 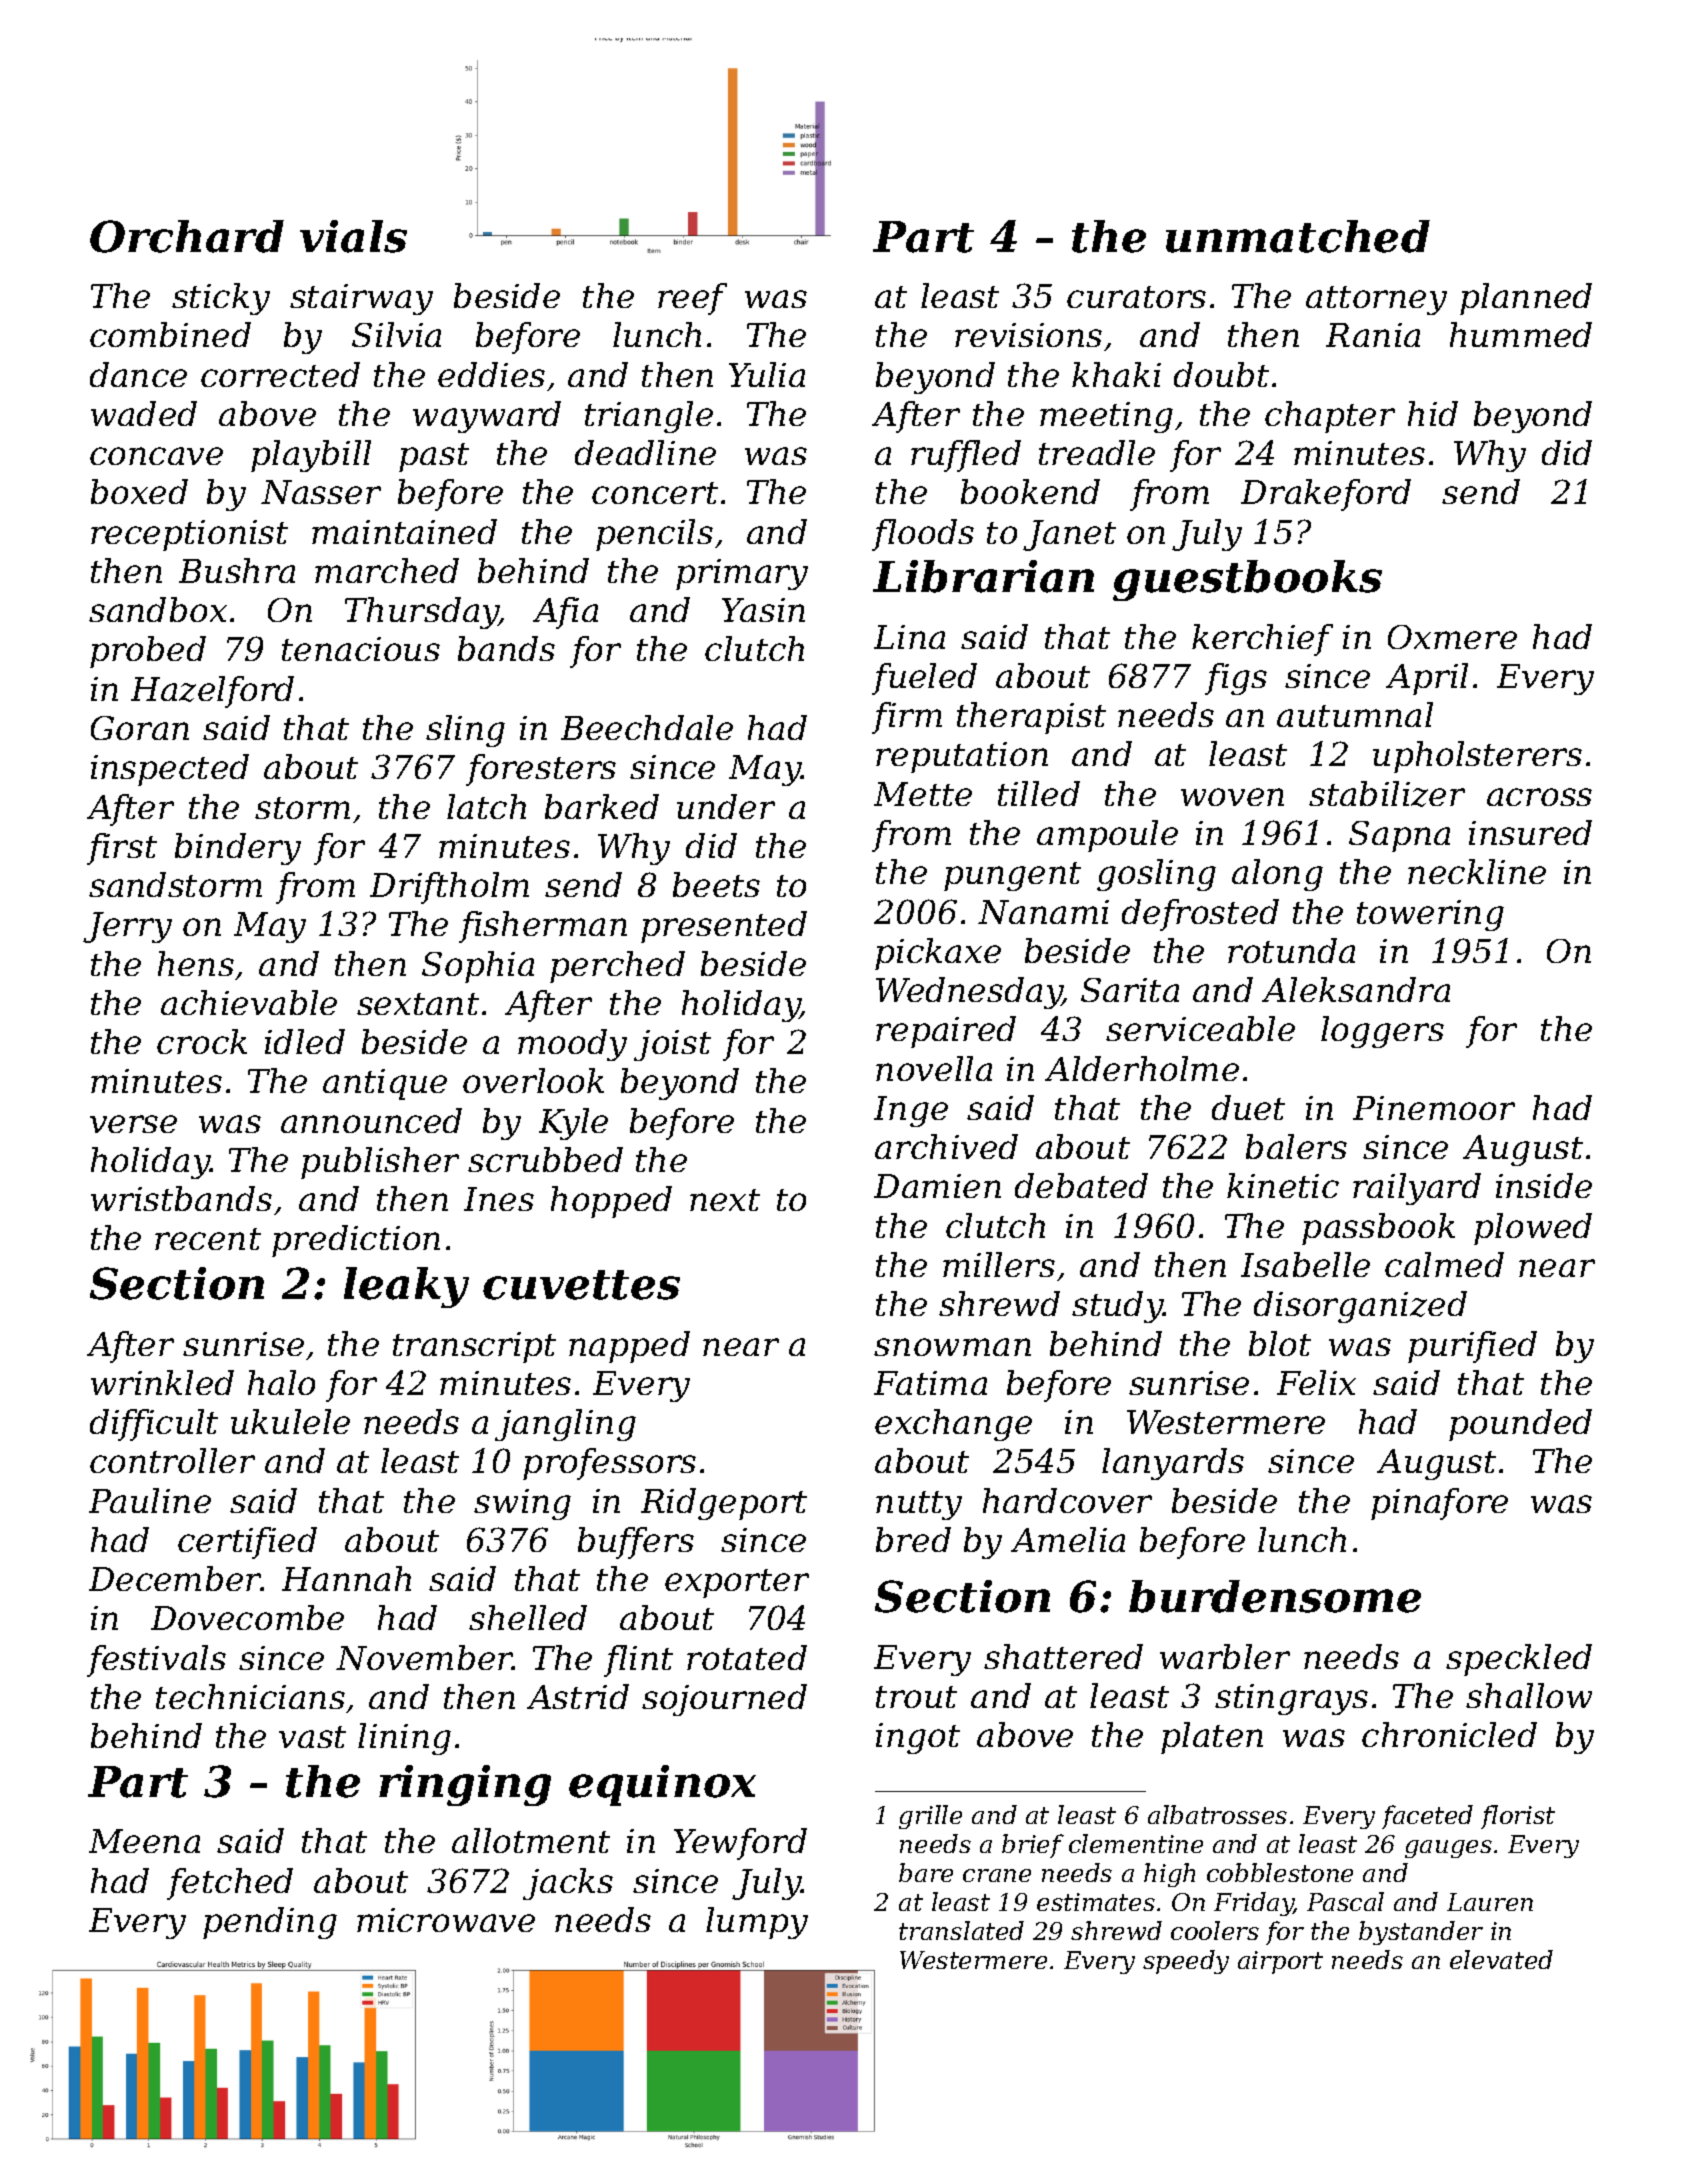 I want to click on curators, so click(x=1136, y=297).
